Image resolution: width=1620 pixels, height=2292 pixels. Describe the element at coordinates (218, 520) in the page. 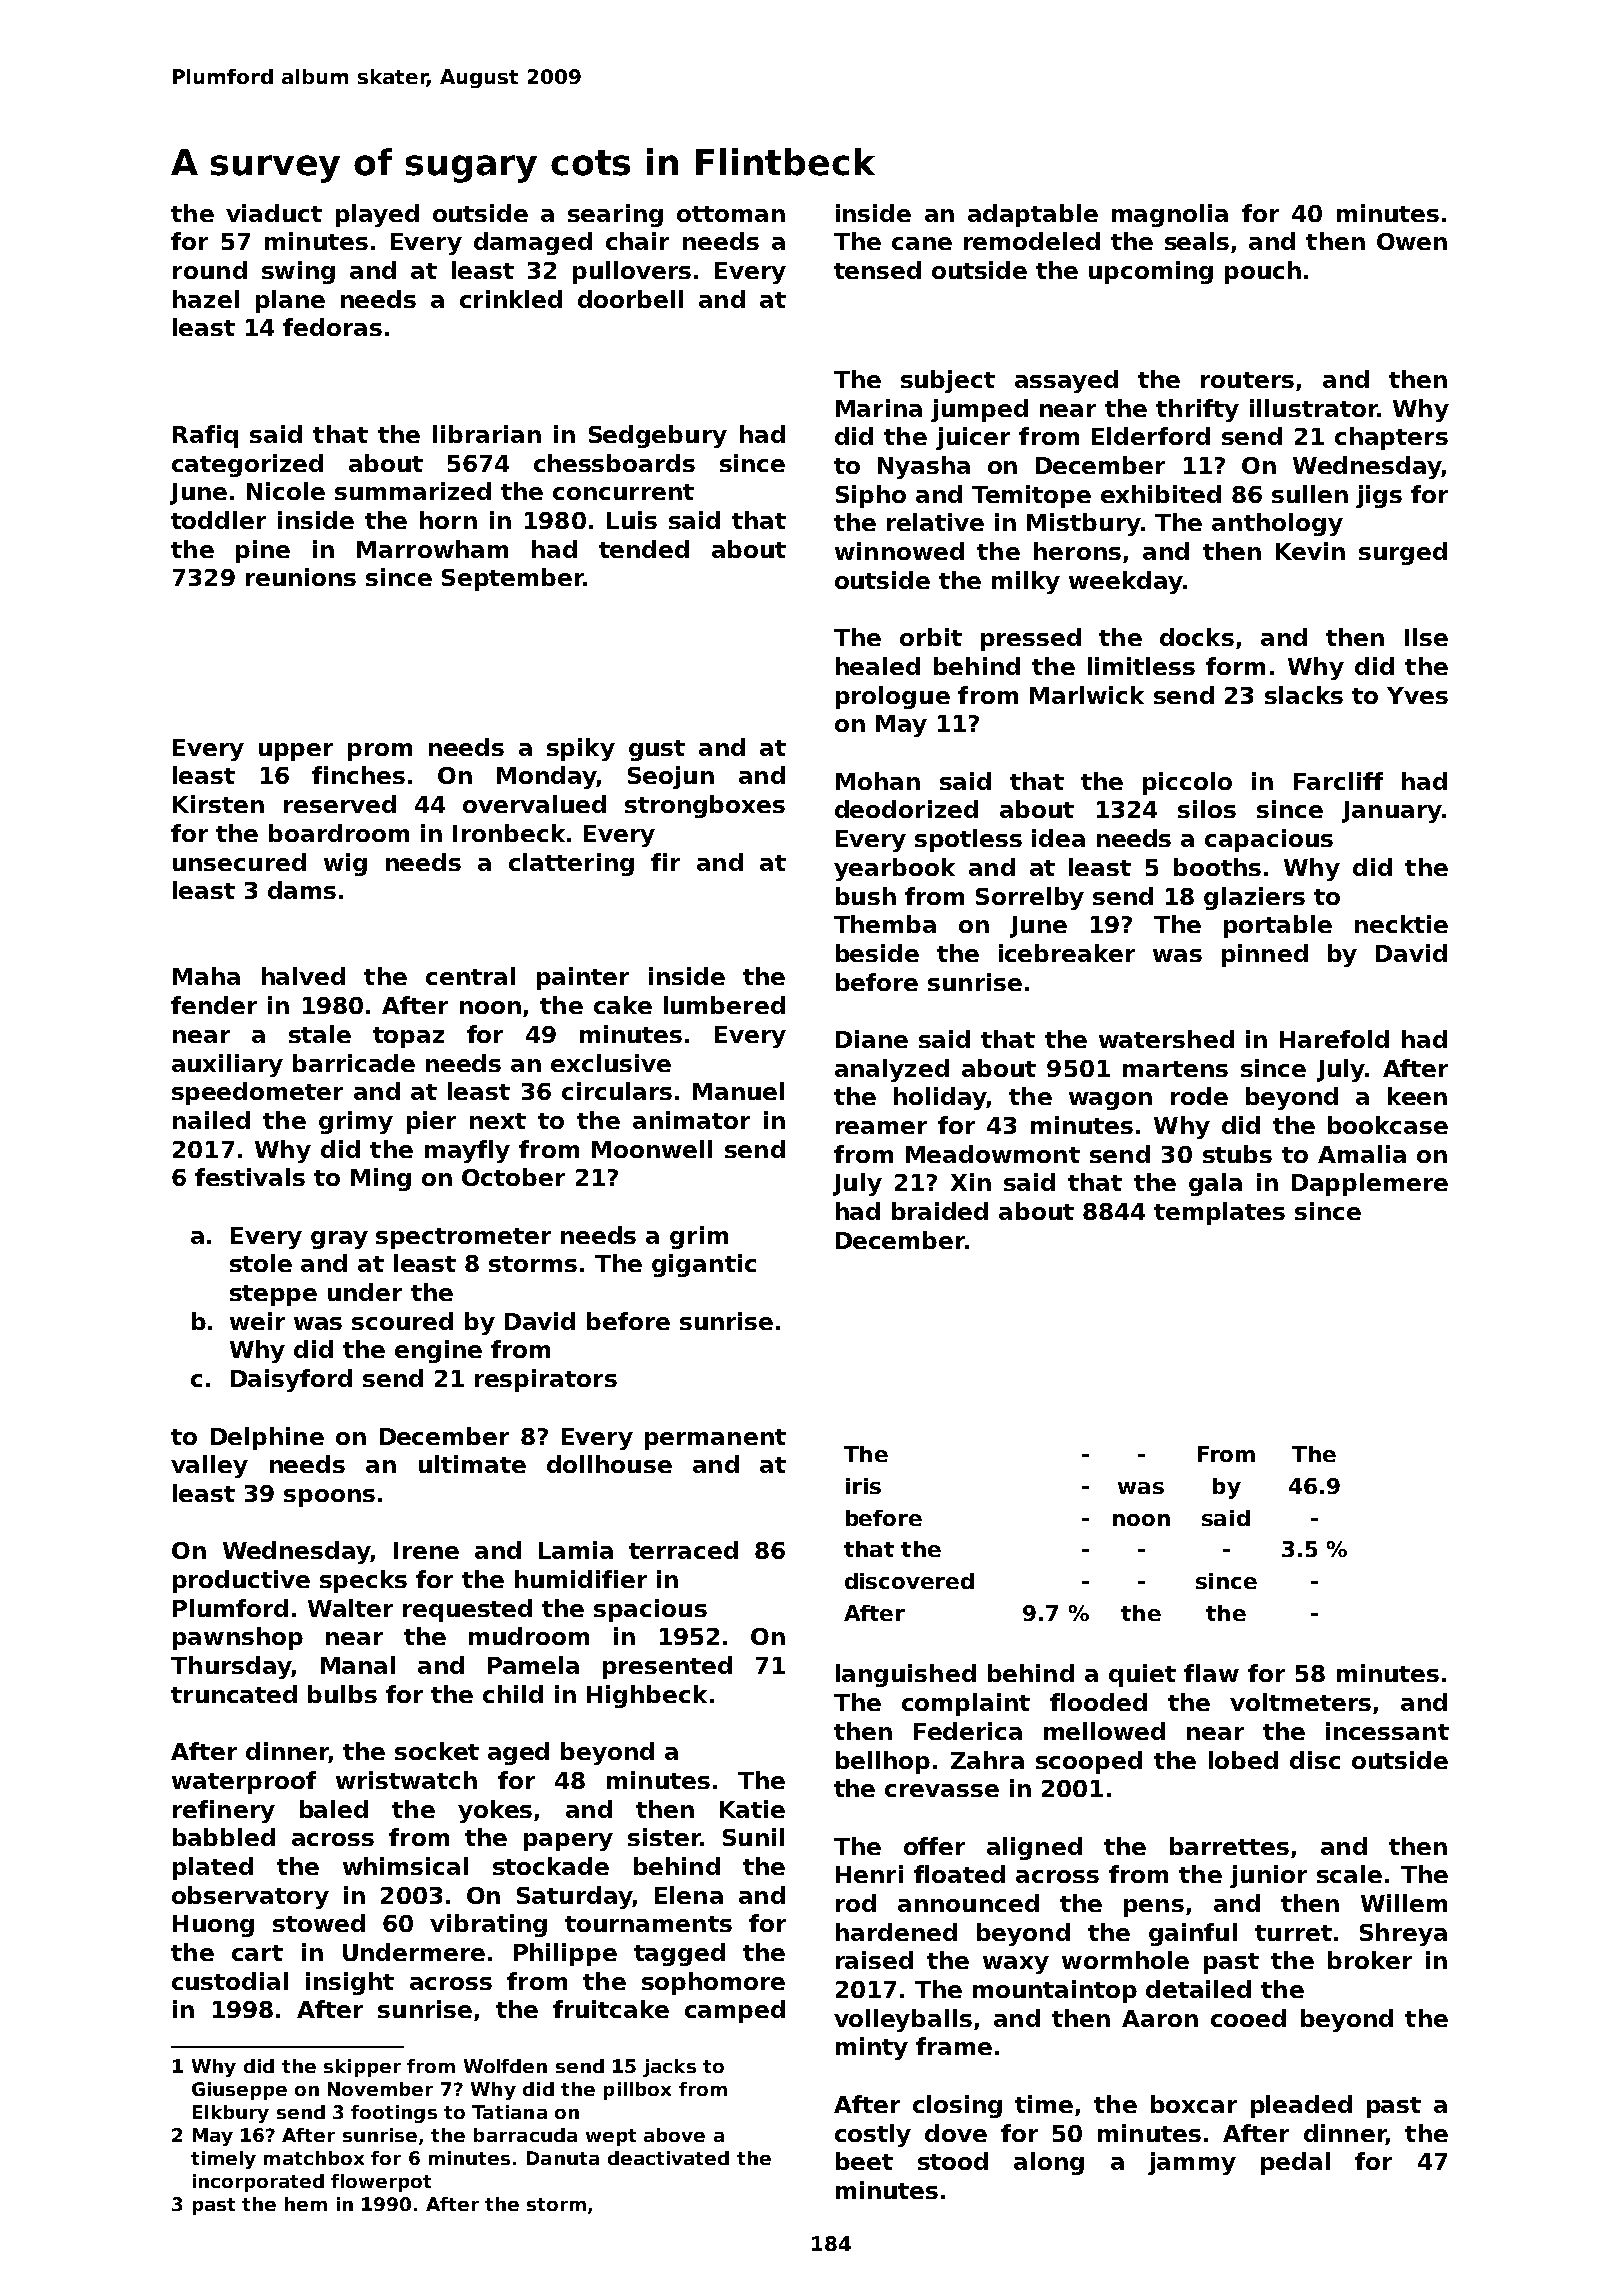

I see `toddler` at that location.
